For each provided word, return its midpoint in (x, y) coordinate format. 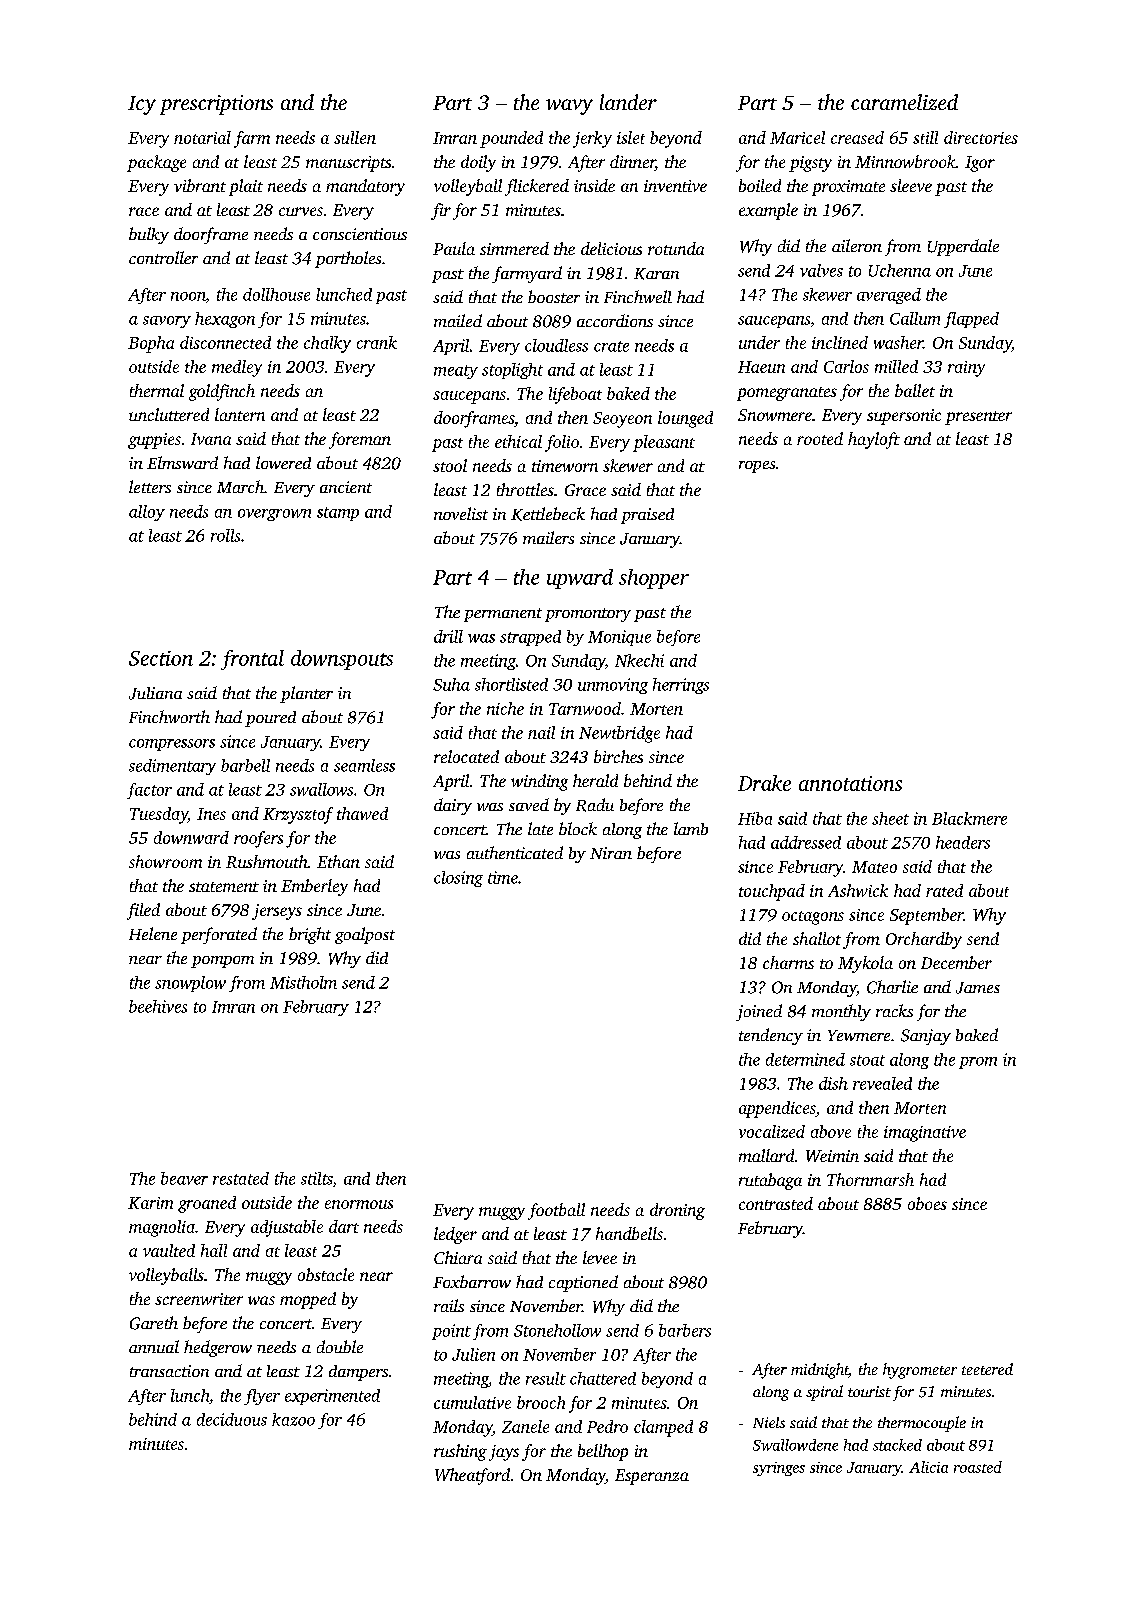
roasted (978, 1467)
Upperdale (963, 247)
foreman (360, 440)
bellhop (603, 1452)
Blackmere (969, 818)
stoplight (512, 371)
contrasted (776, 1203)
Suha (451, 684)
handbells (629, 1233)
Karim (150, 1203)
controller (163, 257)
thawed (362, 813)
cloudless (556, 345)
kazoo (293, 1419)
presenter (978, 418)
